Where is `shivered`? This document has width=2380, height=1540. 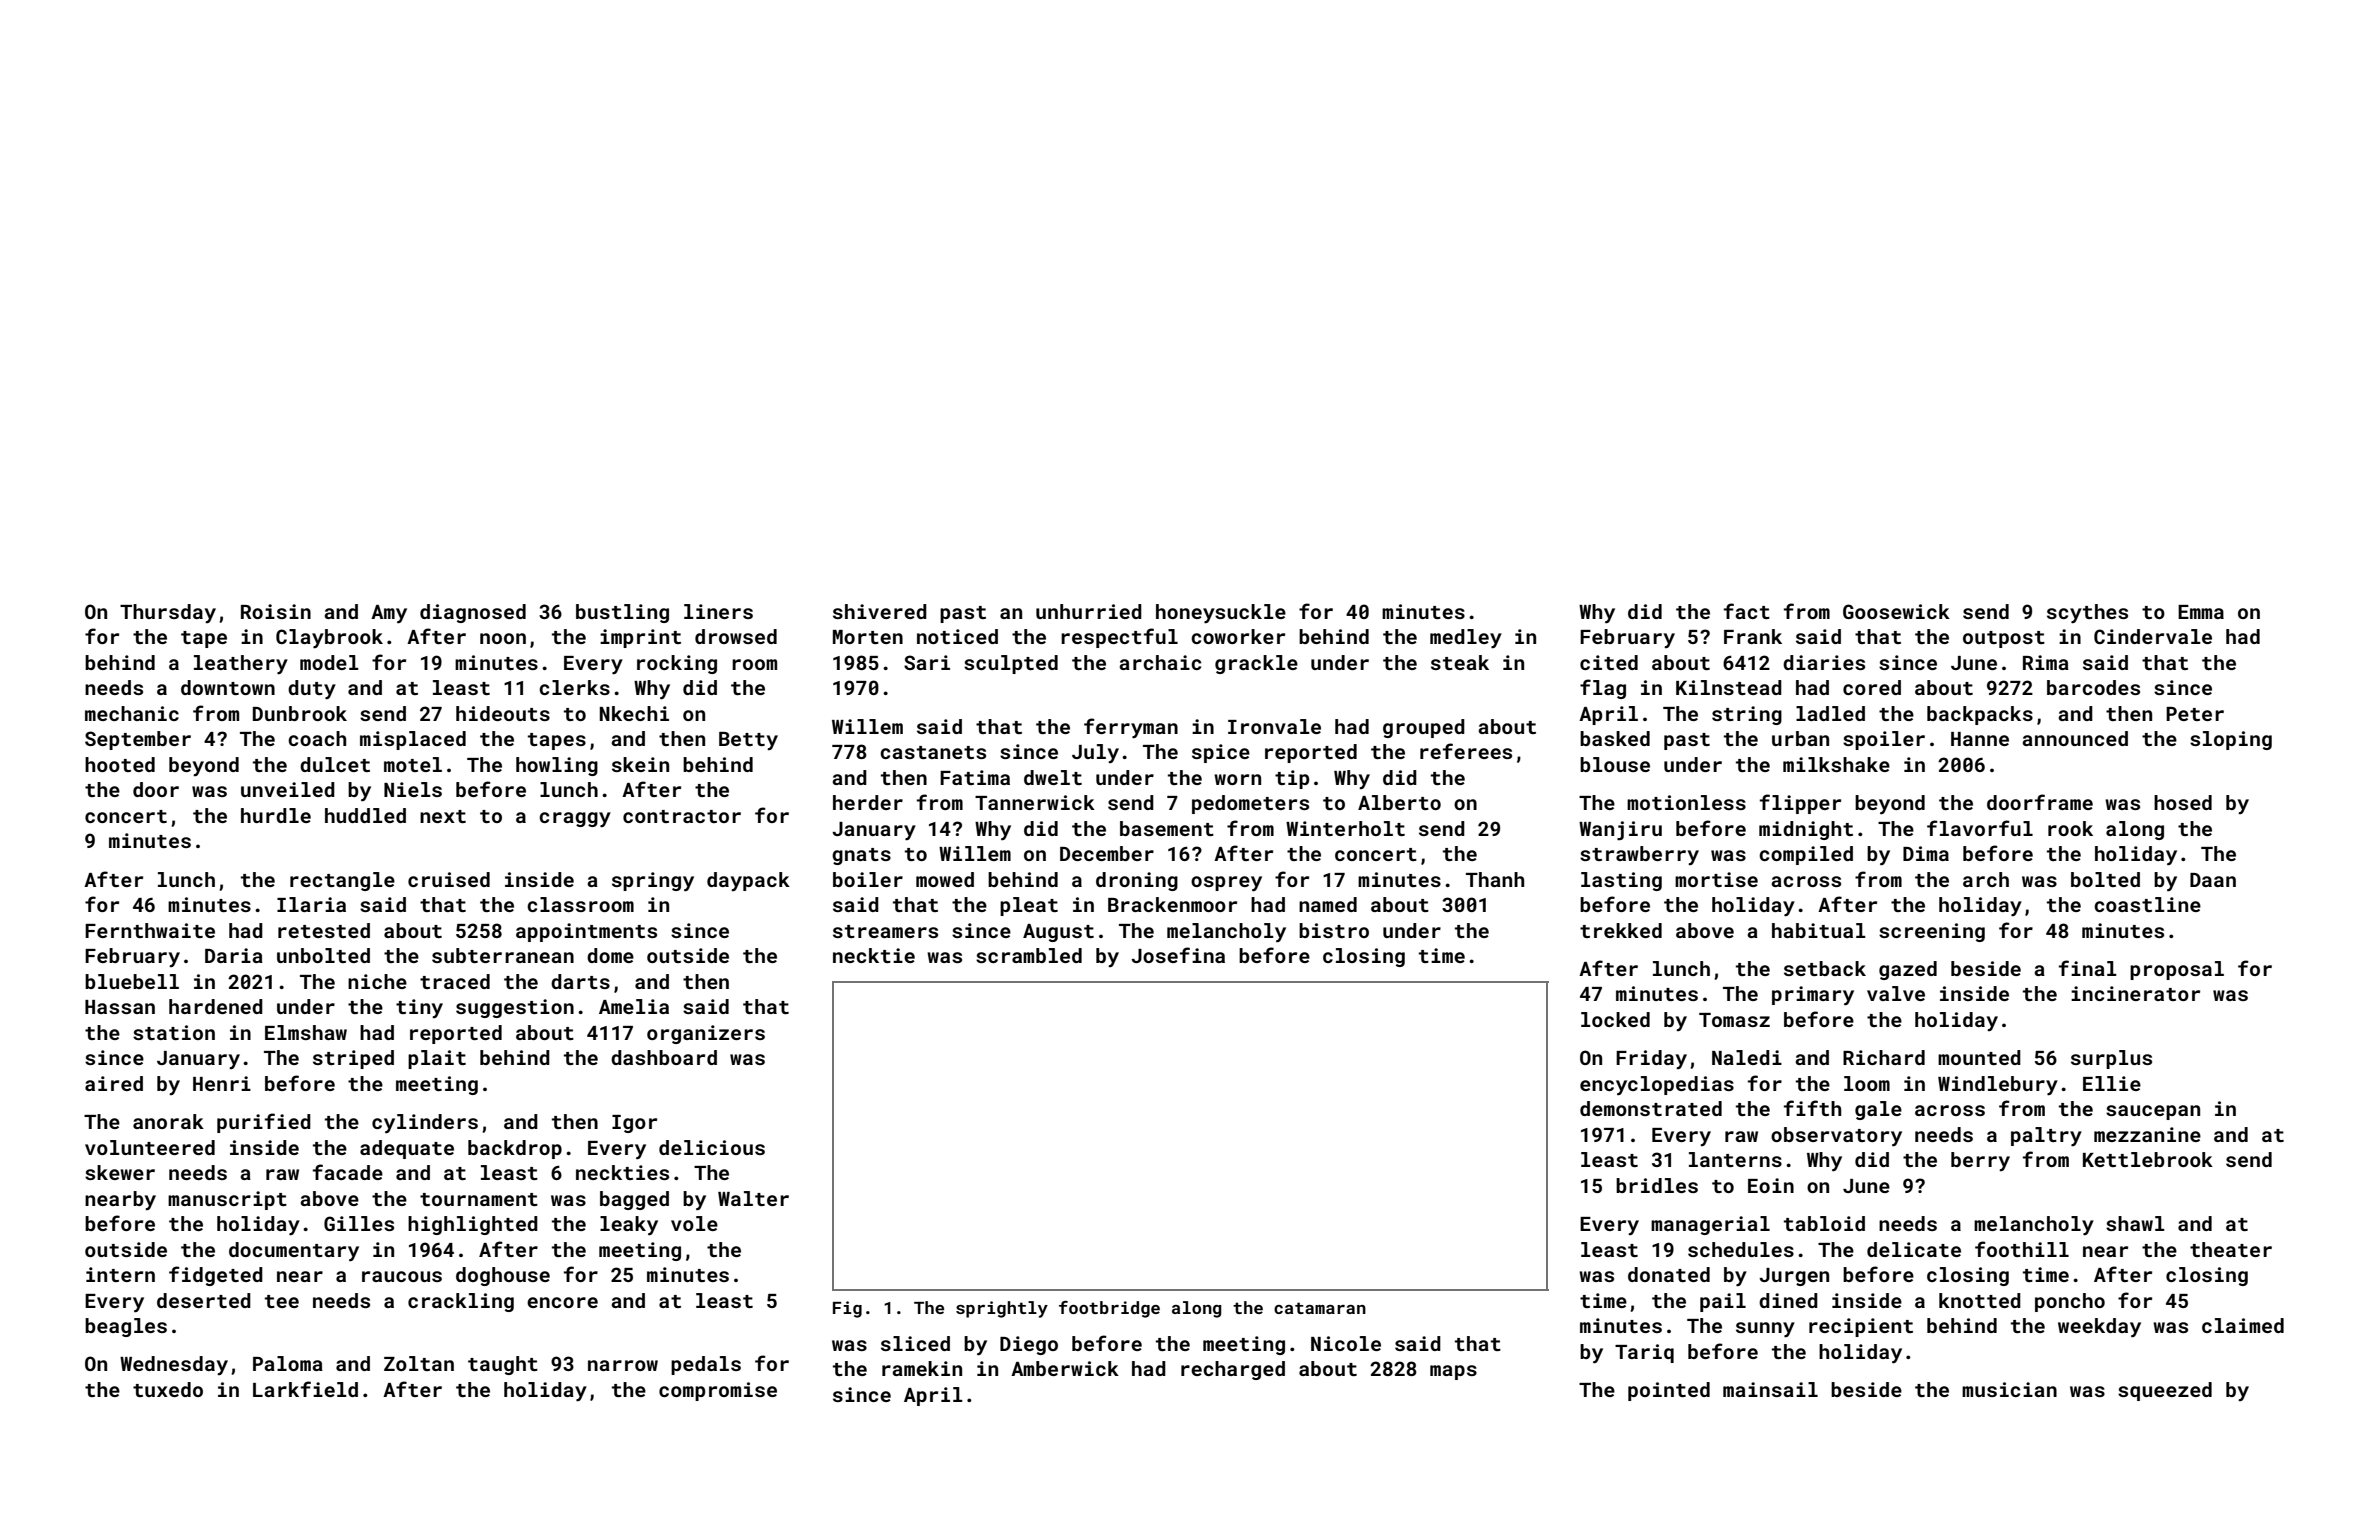 shivered is located at coordinates (880, 611).
